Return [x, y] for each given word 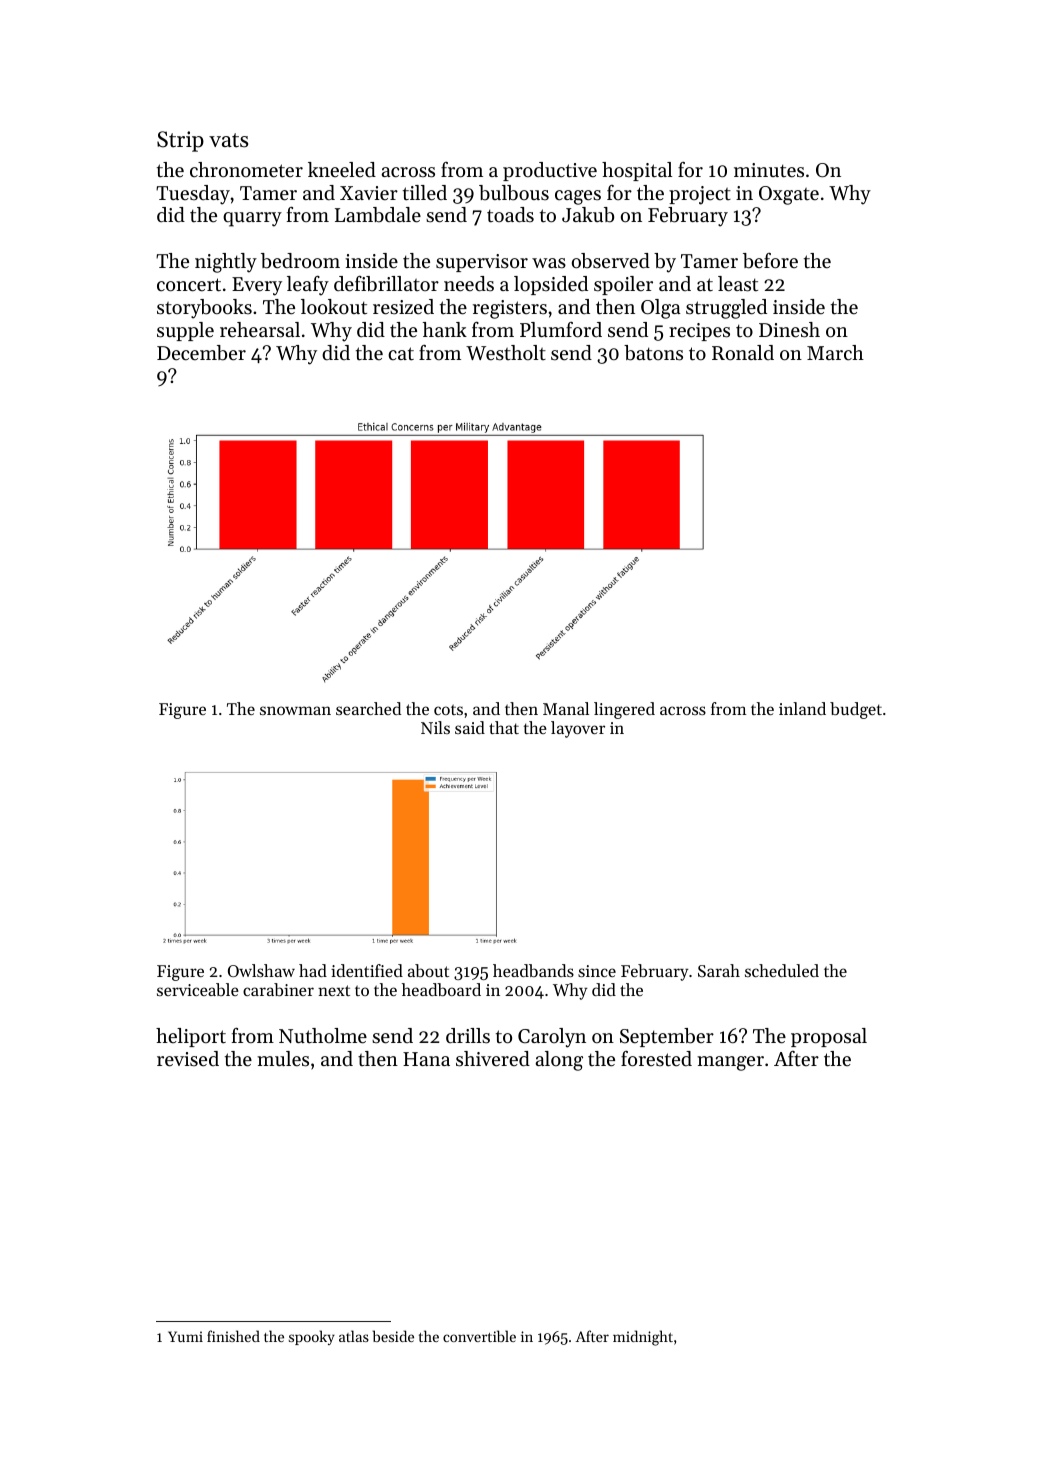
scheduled [782, 970]
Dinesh [789, 330]
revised [188, 1059]
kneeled [342, 169]
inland [802, 708]
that [504, 727]
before [770, 261]
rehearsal [260, 330]
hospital [637, 171]
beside [393, 1336]
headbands [533, 970]
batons [653, 353]
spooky [312, 1337]
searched [368, 708]
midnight [643, 1338]
